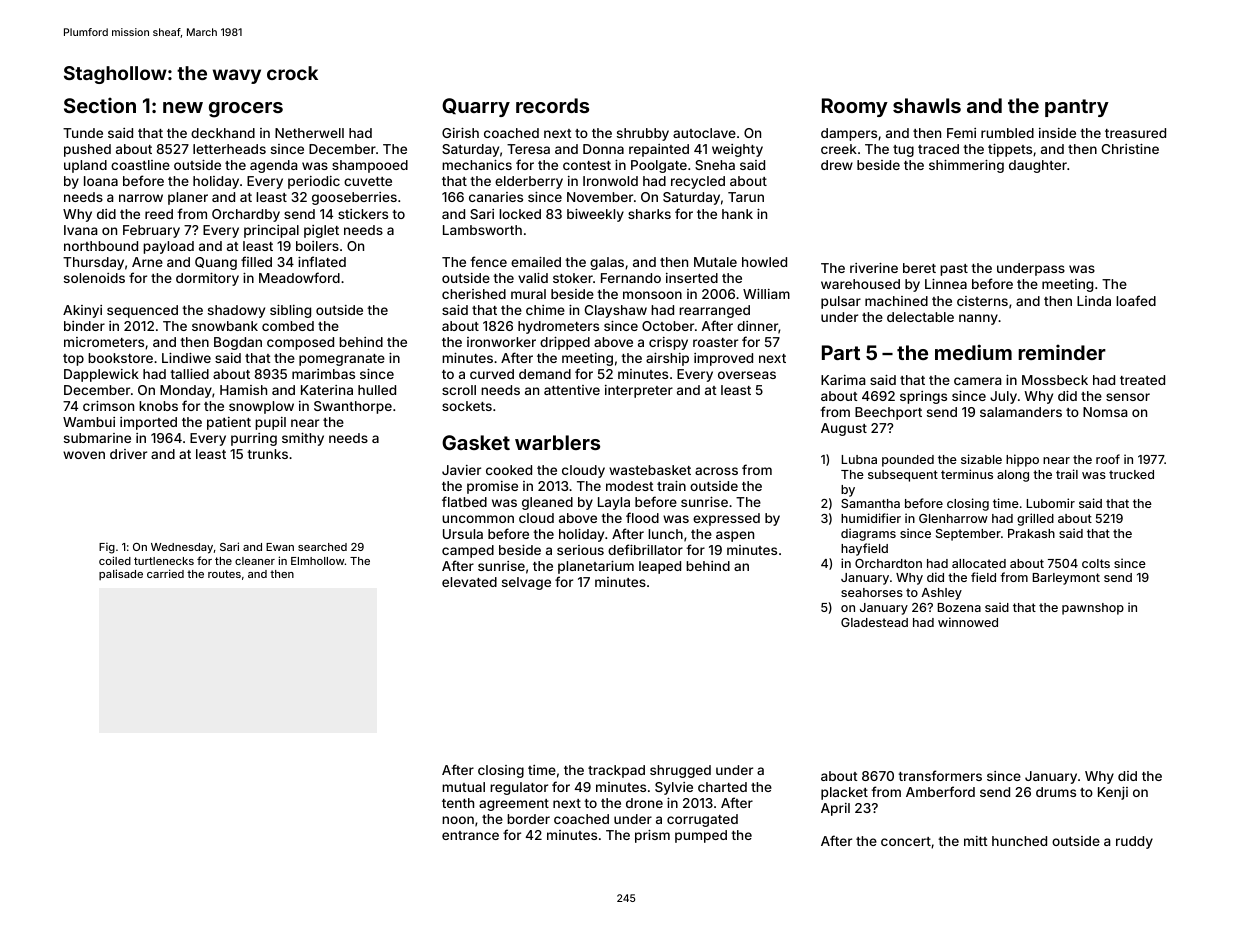  What do you see at coordinates (246, 110) in the screenshot?
I see `grocers` at bounding box center [246, 110].
